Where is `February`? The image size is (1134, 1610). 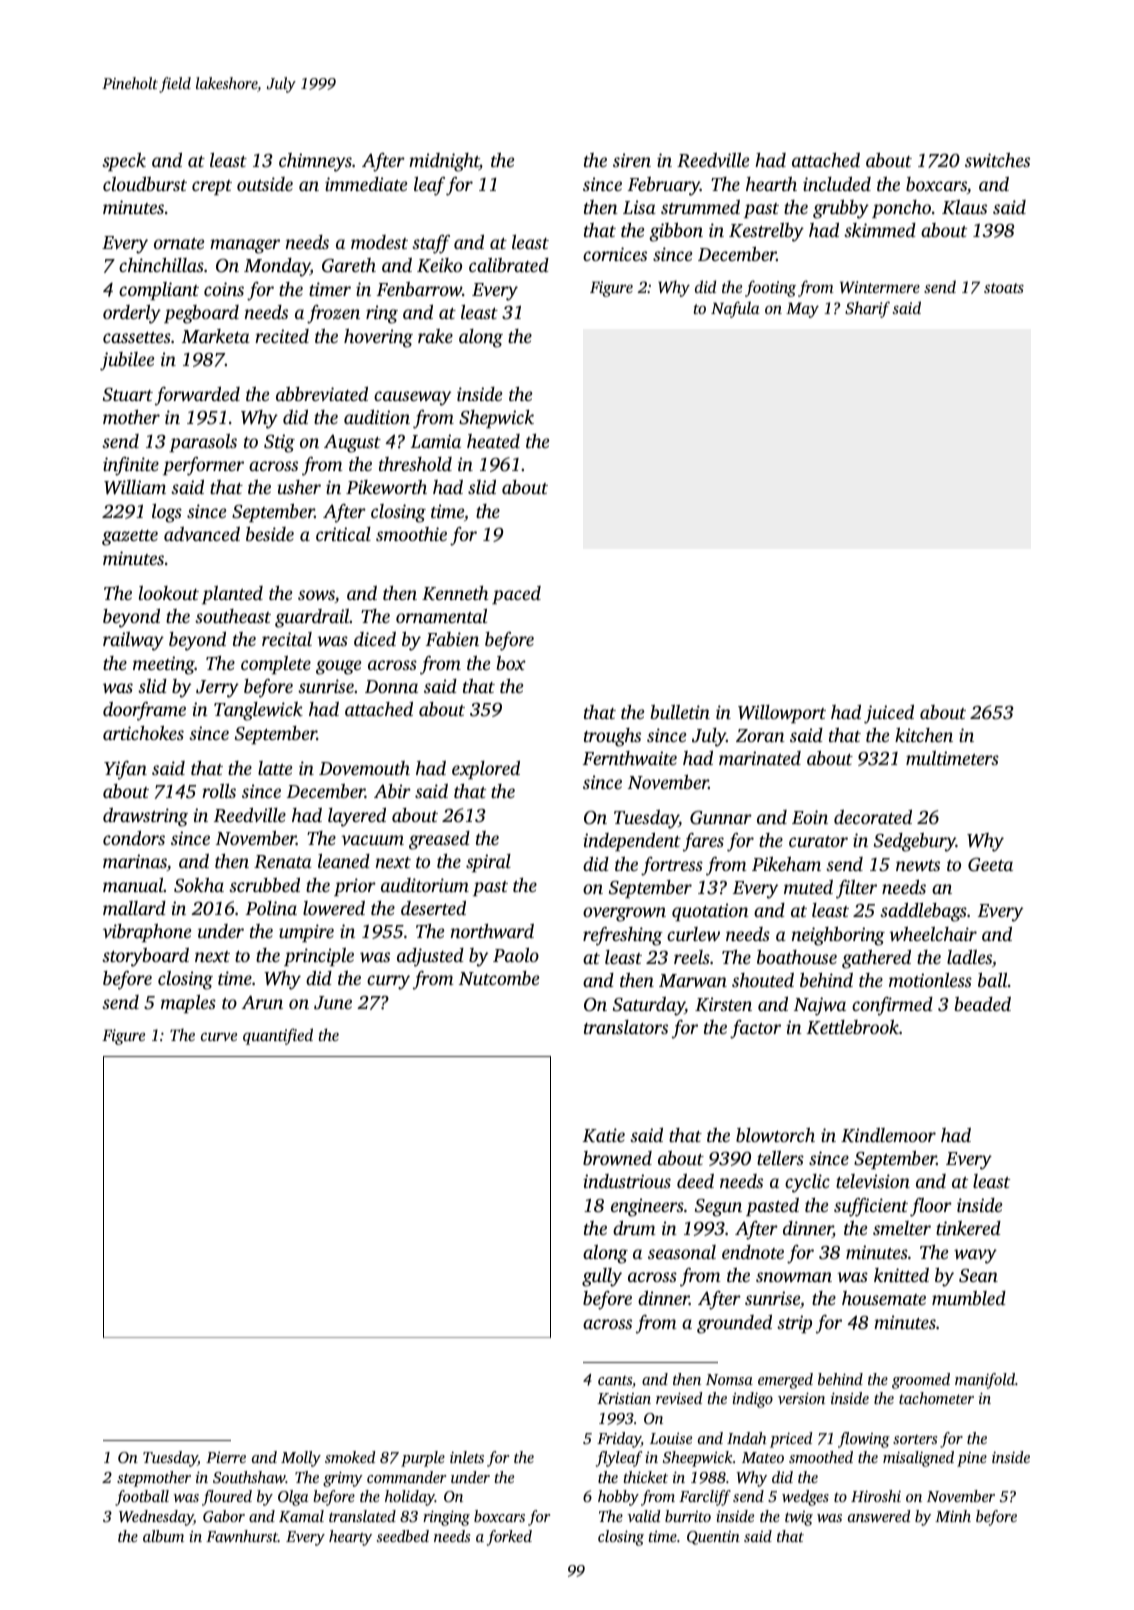 February is located at coordinates (664, 186).
